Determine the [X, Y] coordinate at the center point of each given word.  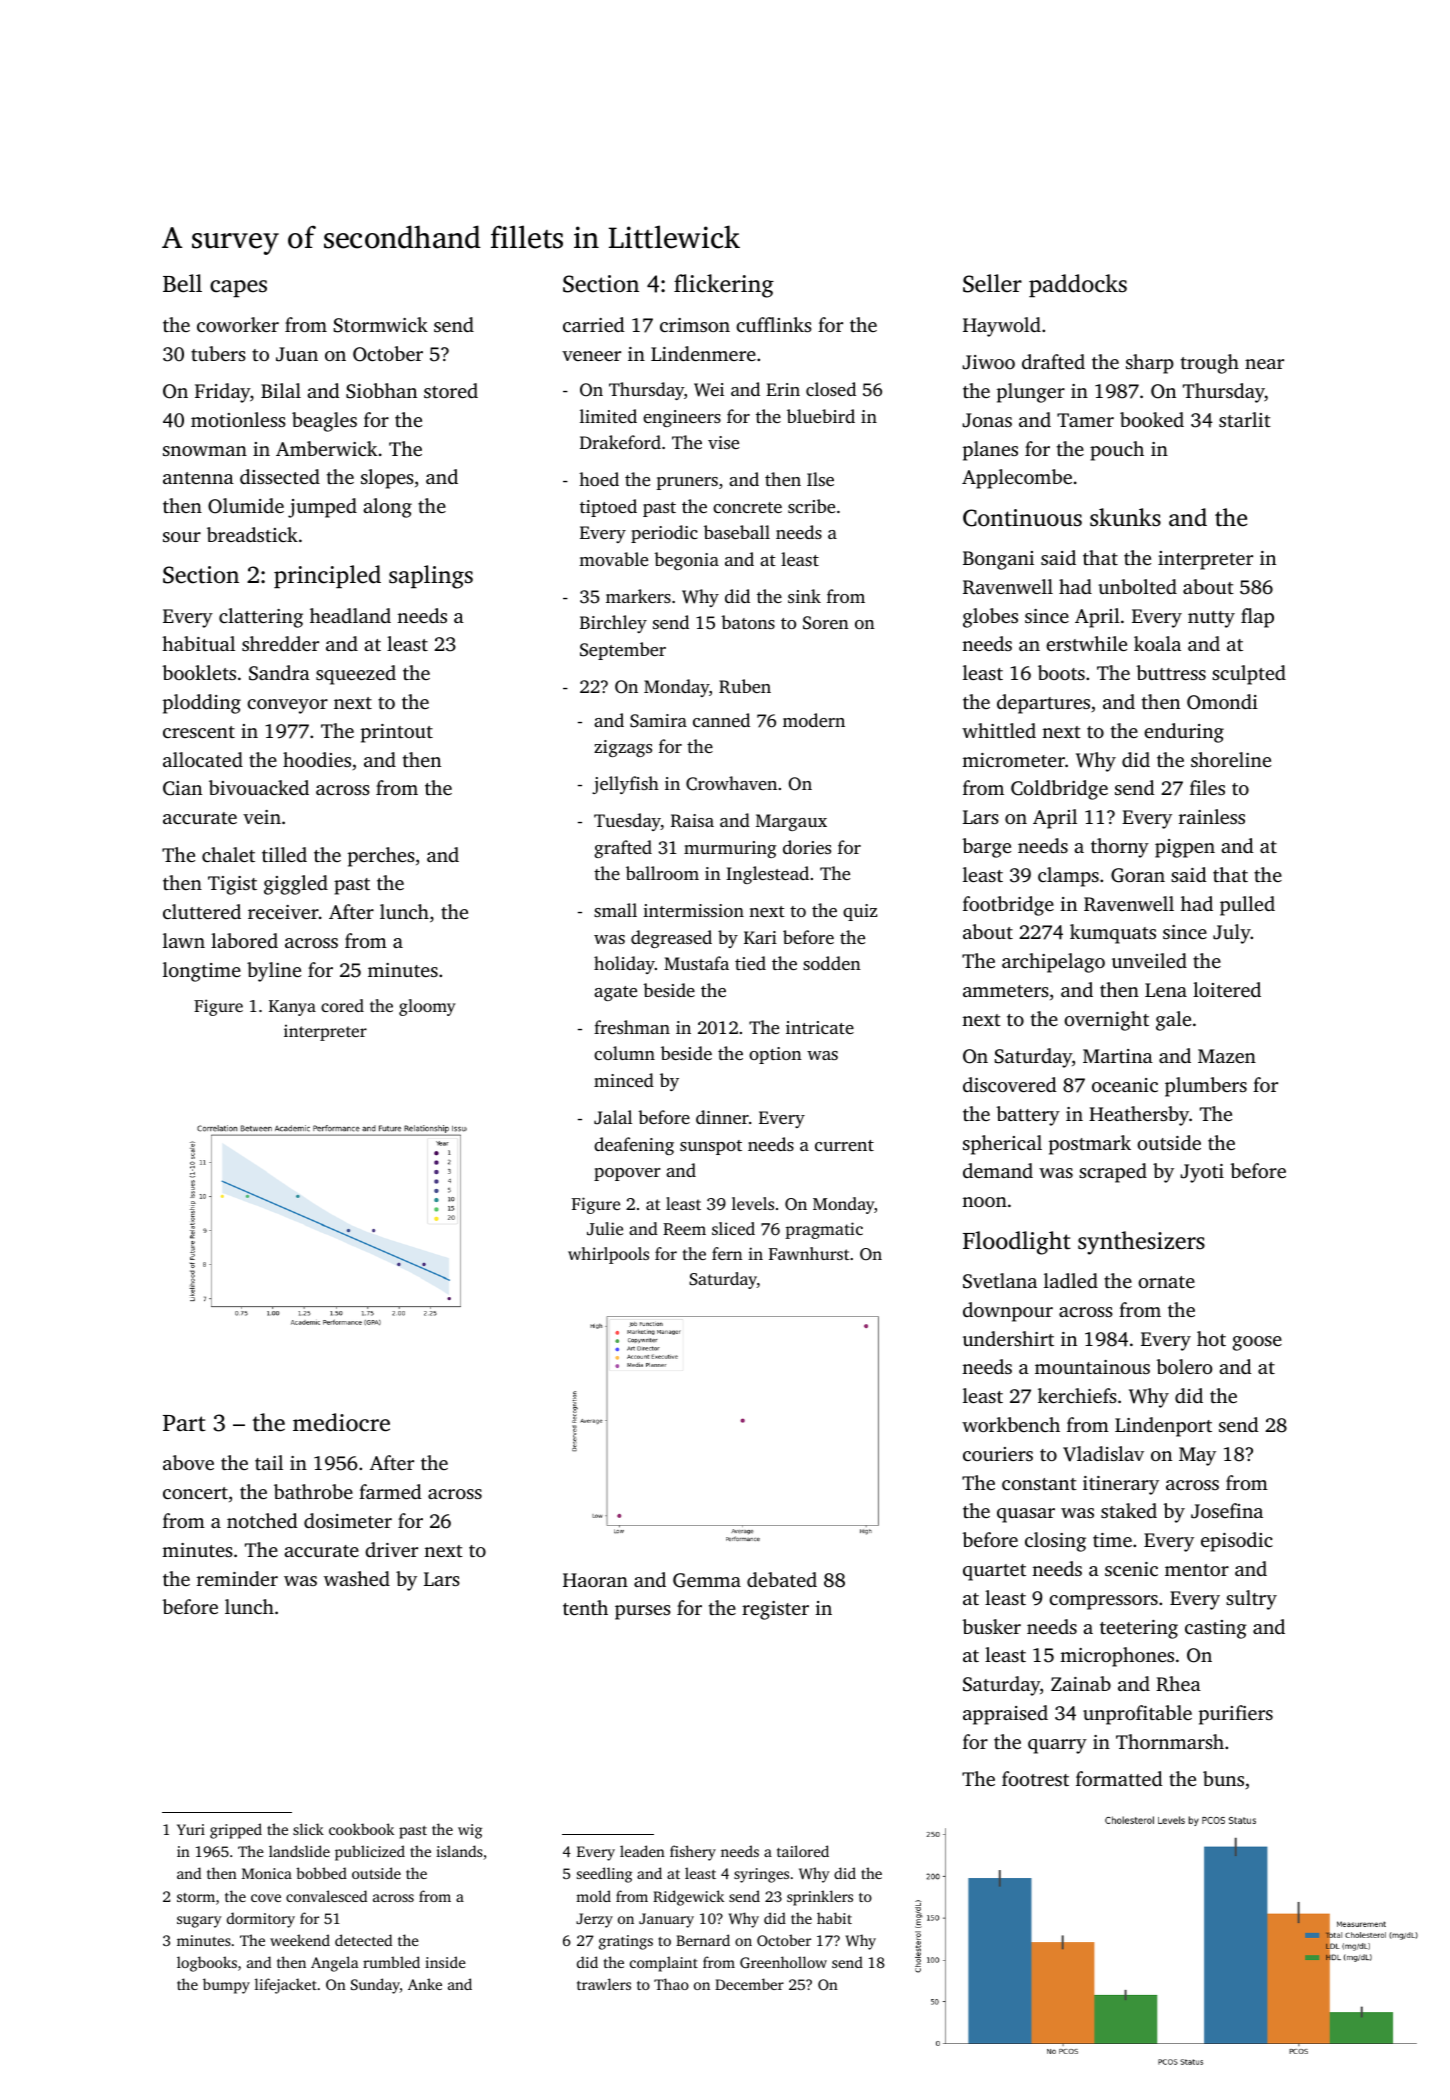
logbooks [207, 1964]
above [188, 1462]
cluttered [202, 911]
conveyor [287, 706]
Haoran [595, 1580]
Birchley [613, 624]
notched [262, 1520]
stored [451, 390]
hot [1211, 1338]
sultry [1251, 1600]
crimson [695, 325]
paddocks [1078, 285]
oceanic [1125, 1085]
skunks [1125, 517]
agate [615, 993]
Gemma [707, 1580]
